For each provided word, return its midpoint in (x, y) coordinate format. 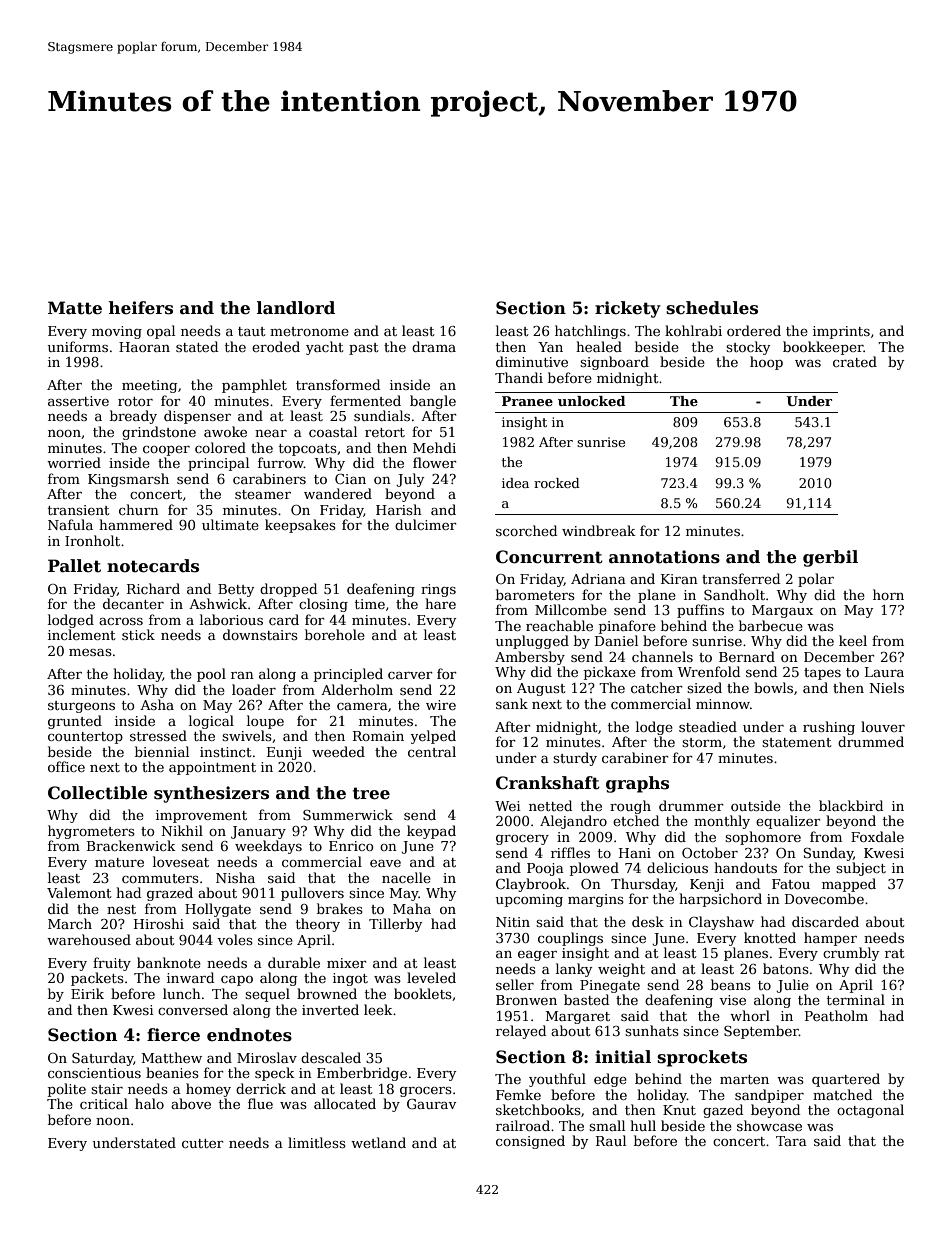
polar (816, 580)
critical (104, 1103)
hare (440, 603)
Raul (611, 1140)
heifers (141, 308)
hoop (766, 363)
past (364, 349)
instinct (226, 752)
